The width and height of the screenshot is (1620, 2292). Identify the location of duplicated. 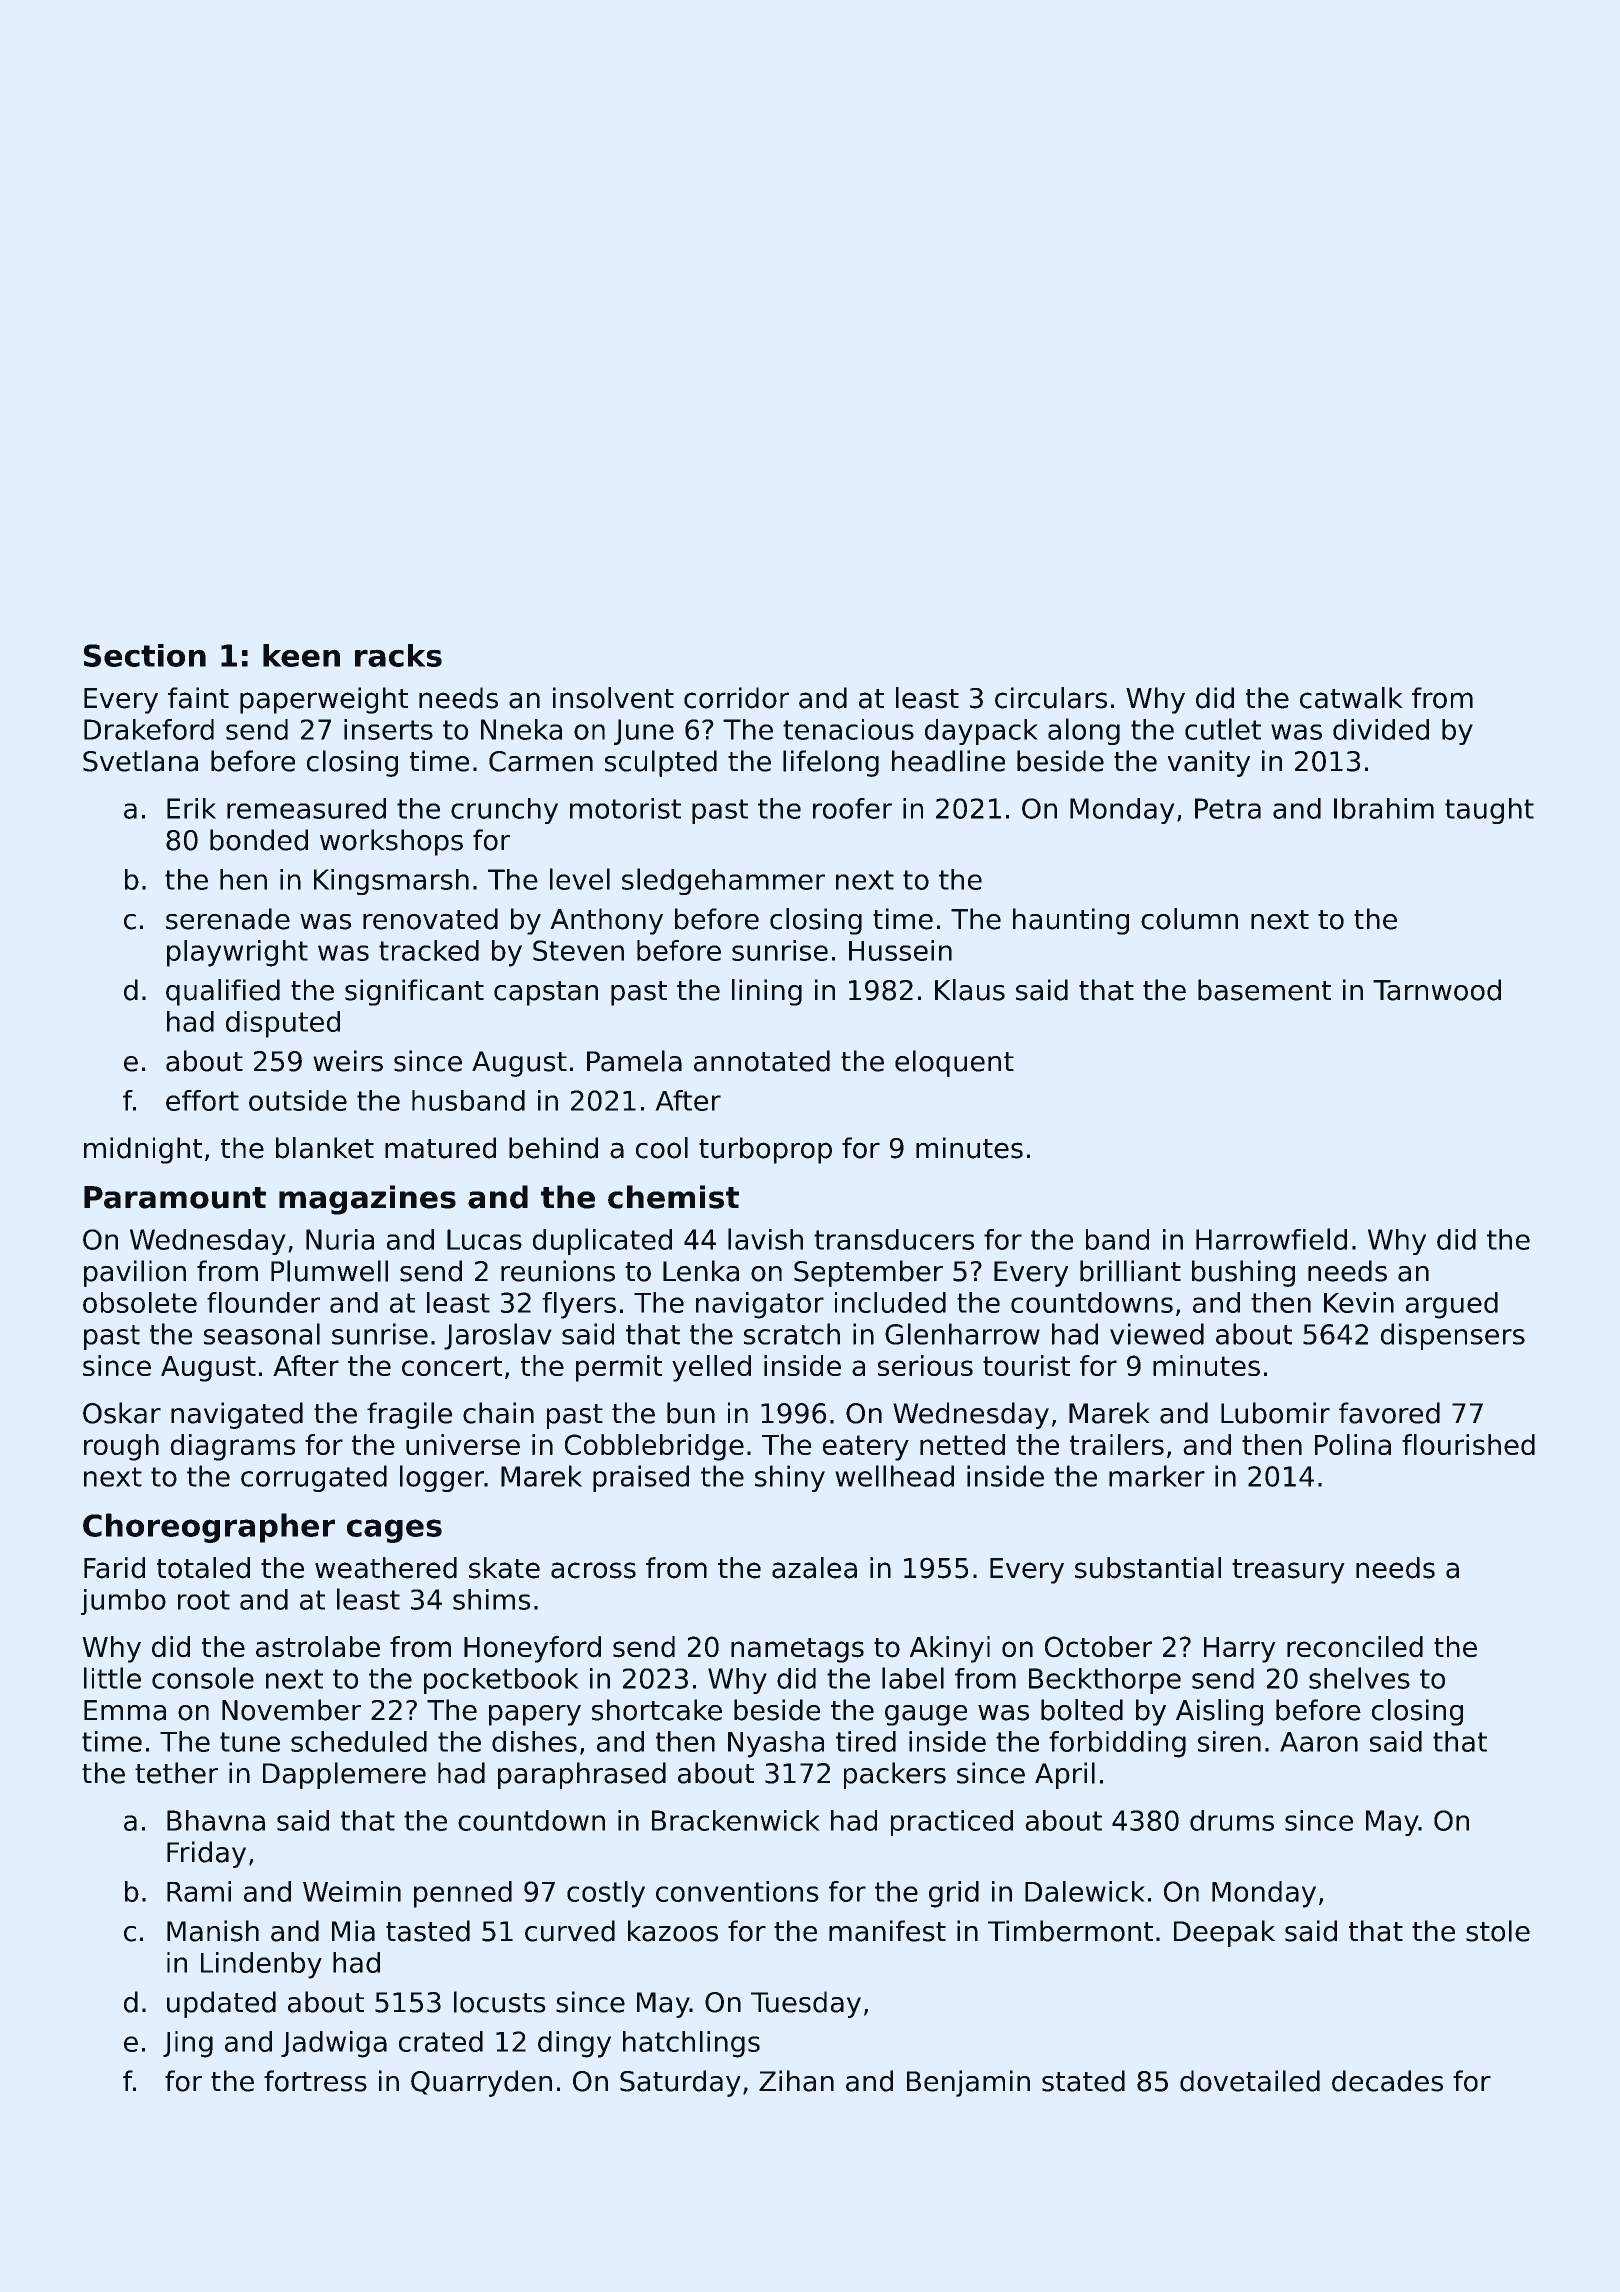
(602, 1241).
